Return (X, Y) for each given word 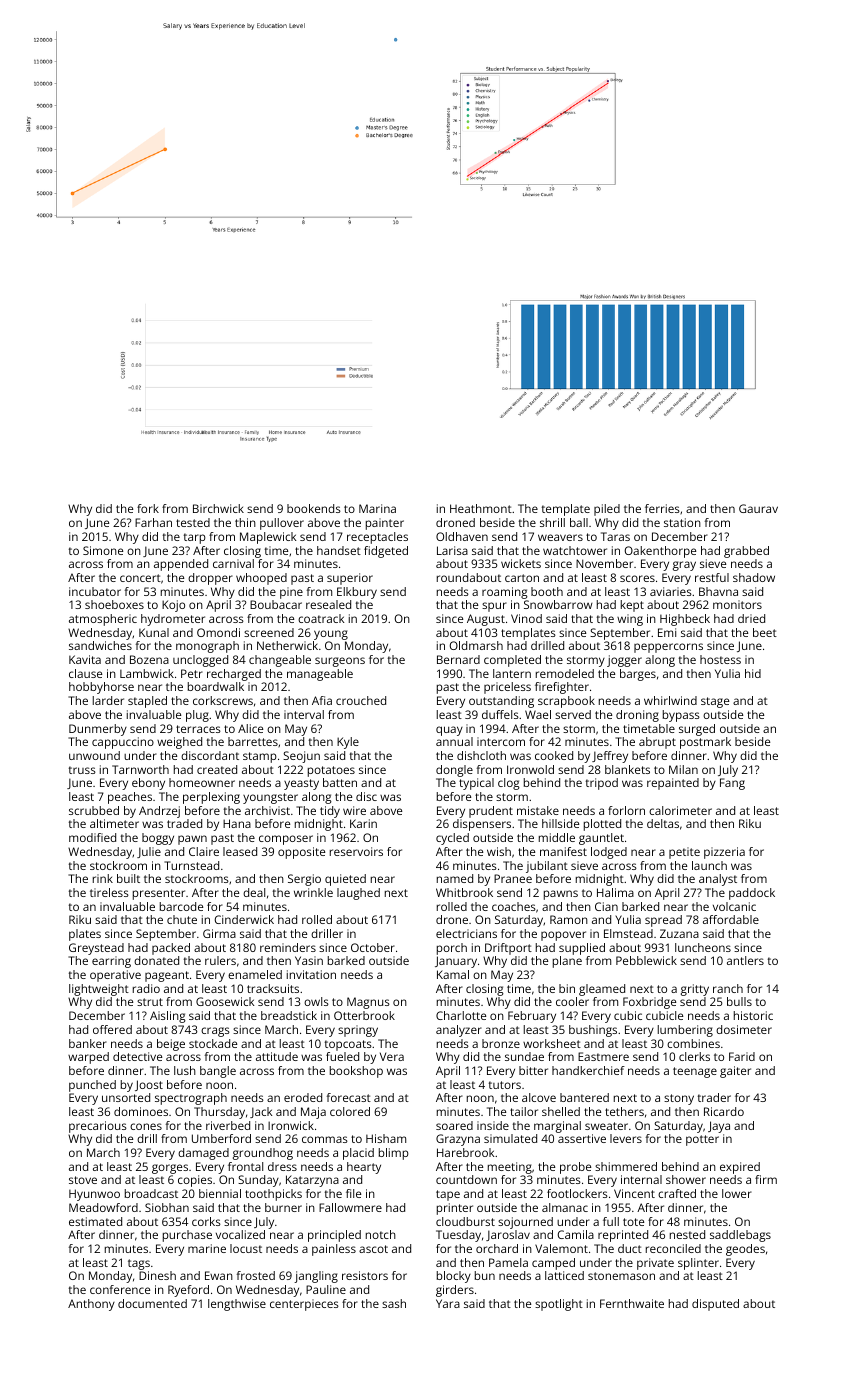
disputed (715, 1305)
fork (148, 508)
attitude (277, 1056)
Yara (448, 1303)
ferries (662, 508)
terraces (198, 729)
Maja (313, 1113)
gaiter (735, 1072)
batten (340, 782)
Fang (732, 784)
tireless (109, 892)
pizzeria (724, 853)
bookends (314, 508)
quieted (345, 880)
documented (152, 1303)
